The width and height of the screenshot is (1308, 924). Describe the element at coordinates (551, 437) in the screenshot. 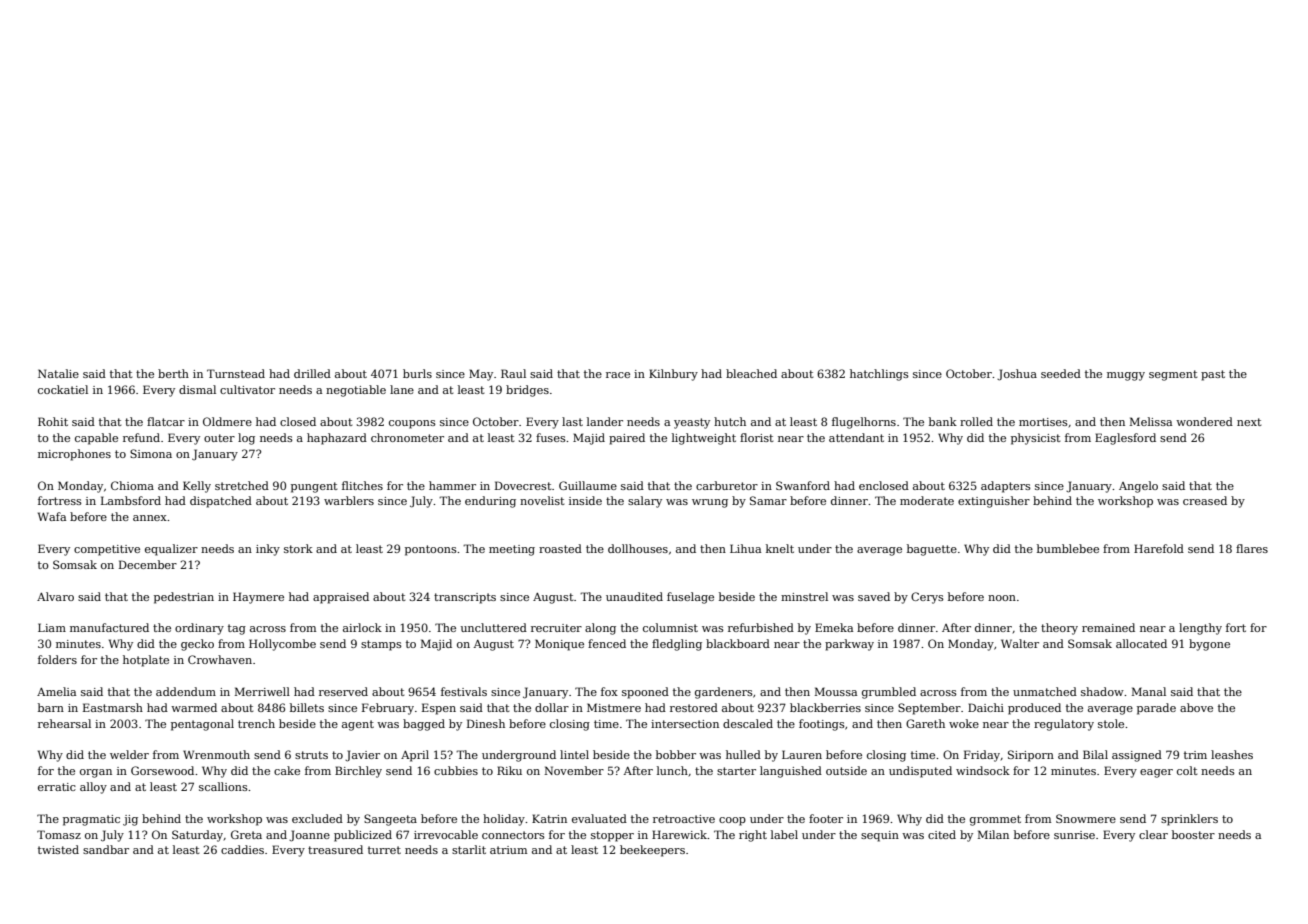

I see `fuses` at that location.
